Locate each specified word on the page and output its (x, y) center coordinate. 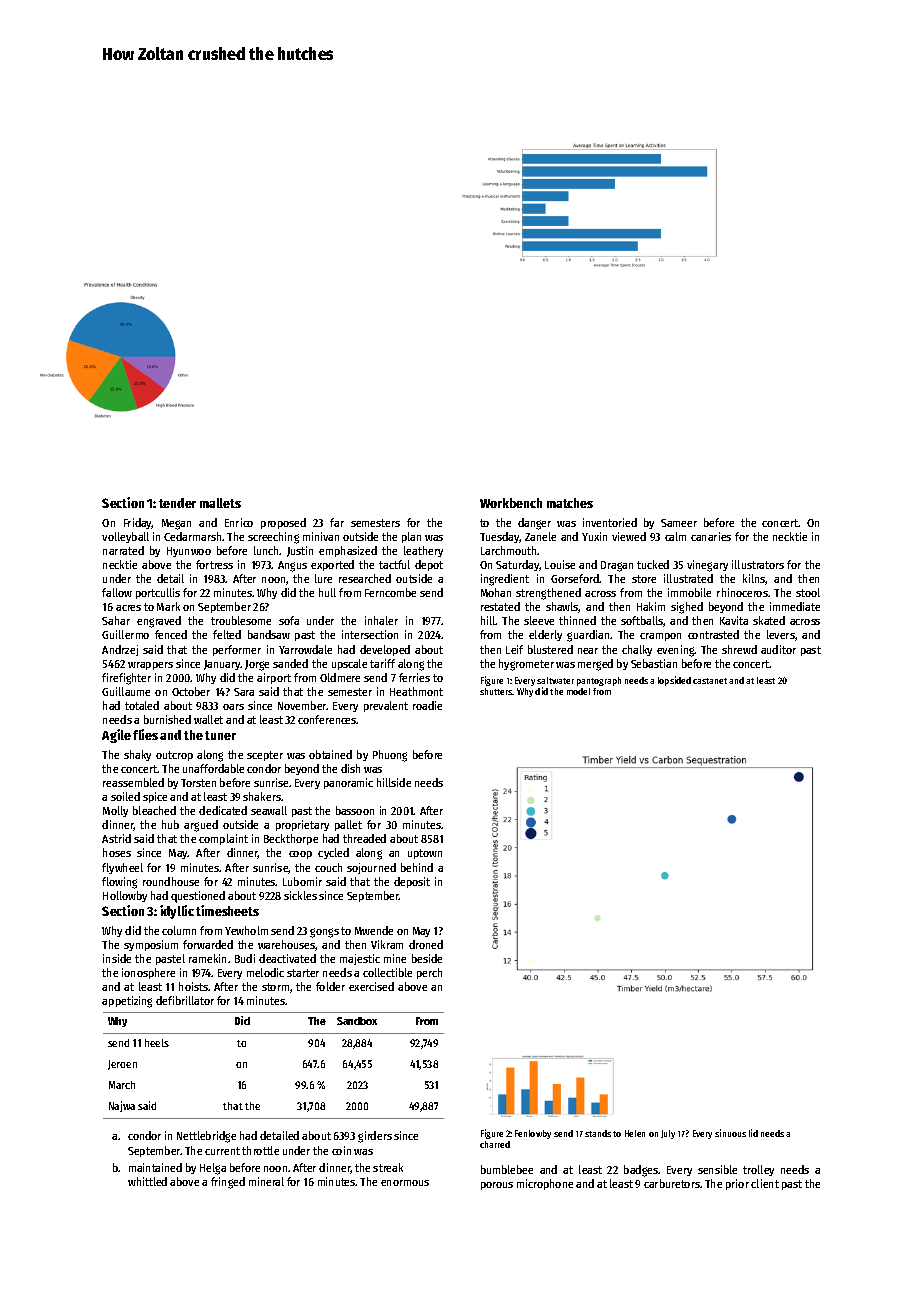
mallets (220, 503)
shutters (496, 691)
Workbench (511, 503)
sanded (290, 663)
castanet (710, 681)
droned (426, 944)
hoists (193, 986)
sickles (300, 895)
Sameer (679, 523)
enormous (405, 1183)
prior (737, 1184)
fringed (228, 1183)
